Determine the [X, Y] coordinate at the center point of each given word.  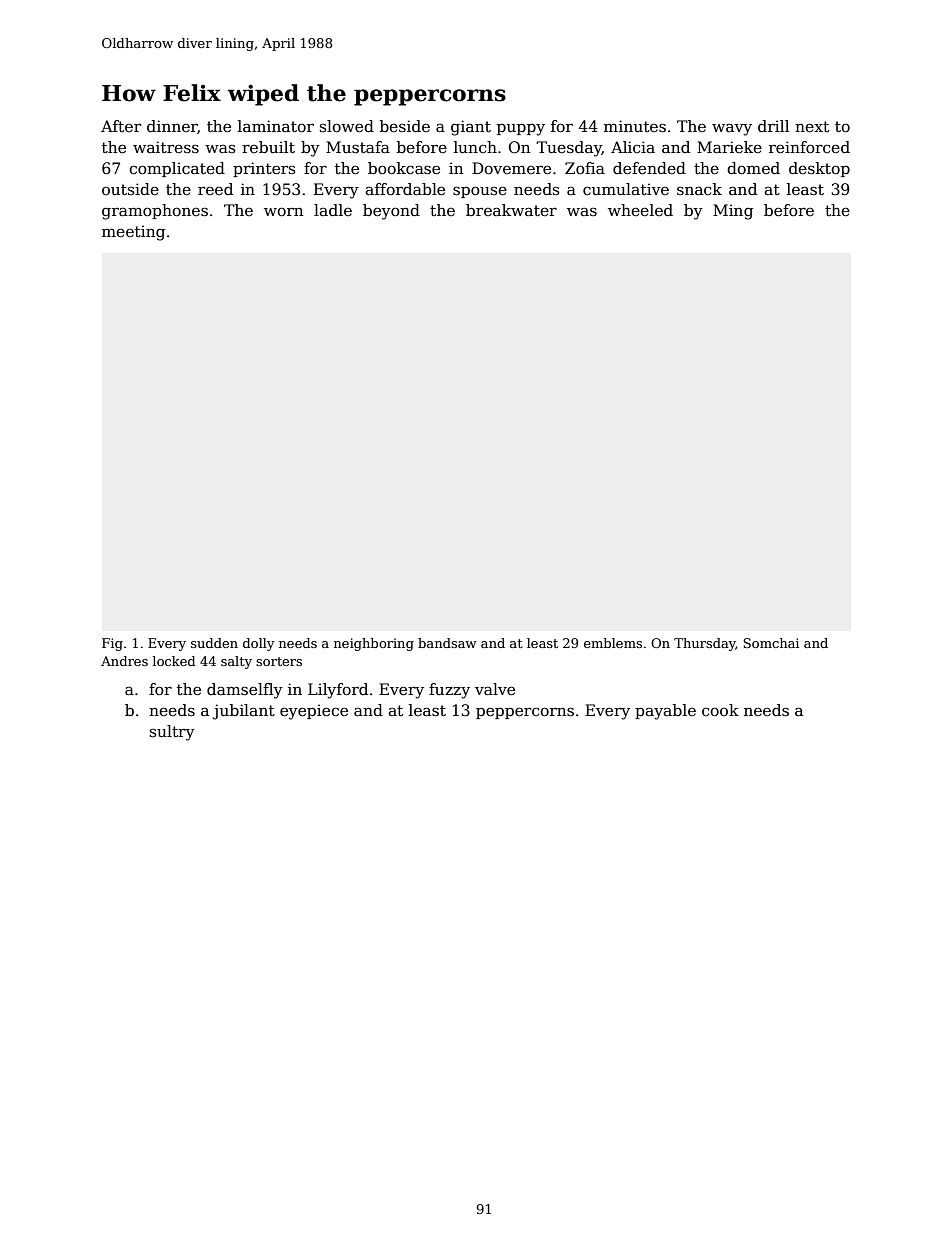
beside [405, 126]
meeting [133, 233]
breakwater [511, 210]
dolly [259, 644]
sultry [172, 733]
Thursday [705, 644]
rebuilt [268, 147]
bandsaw [447, 643]
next [812, 126]
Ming [733, 212]
